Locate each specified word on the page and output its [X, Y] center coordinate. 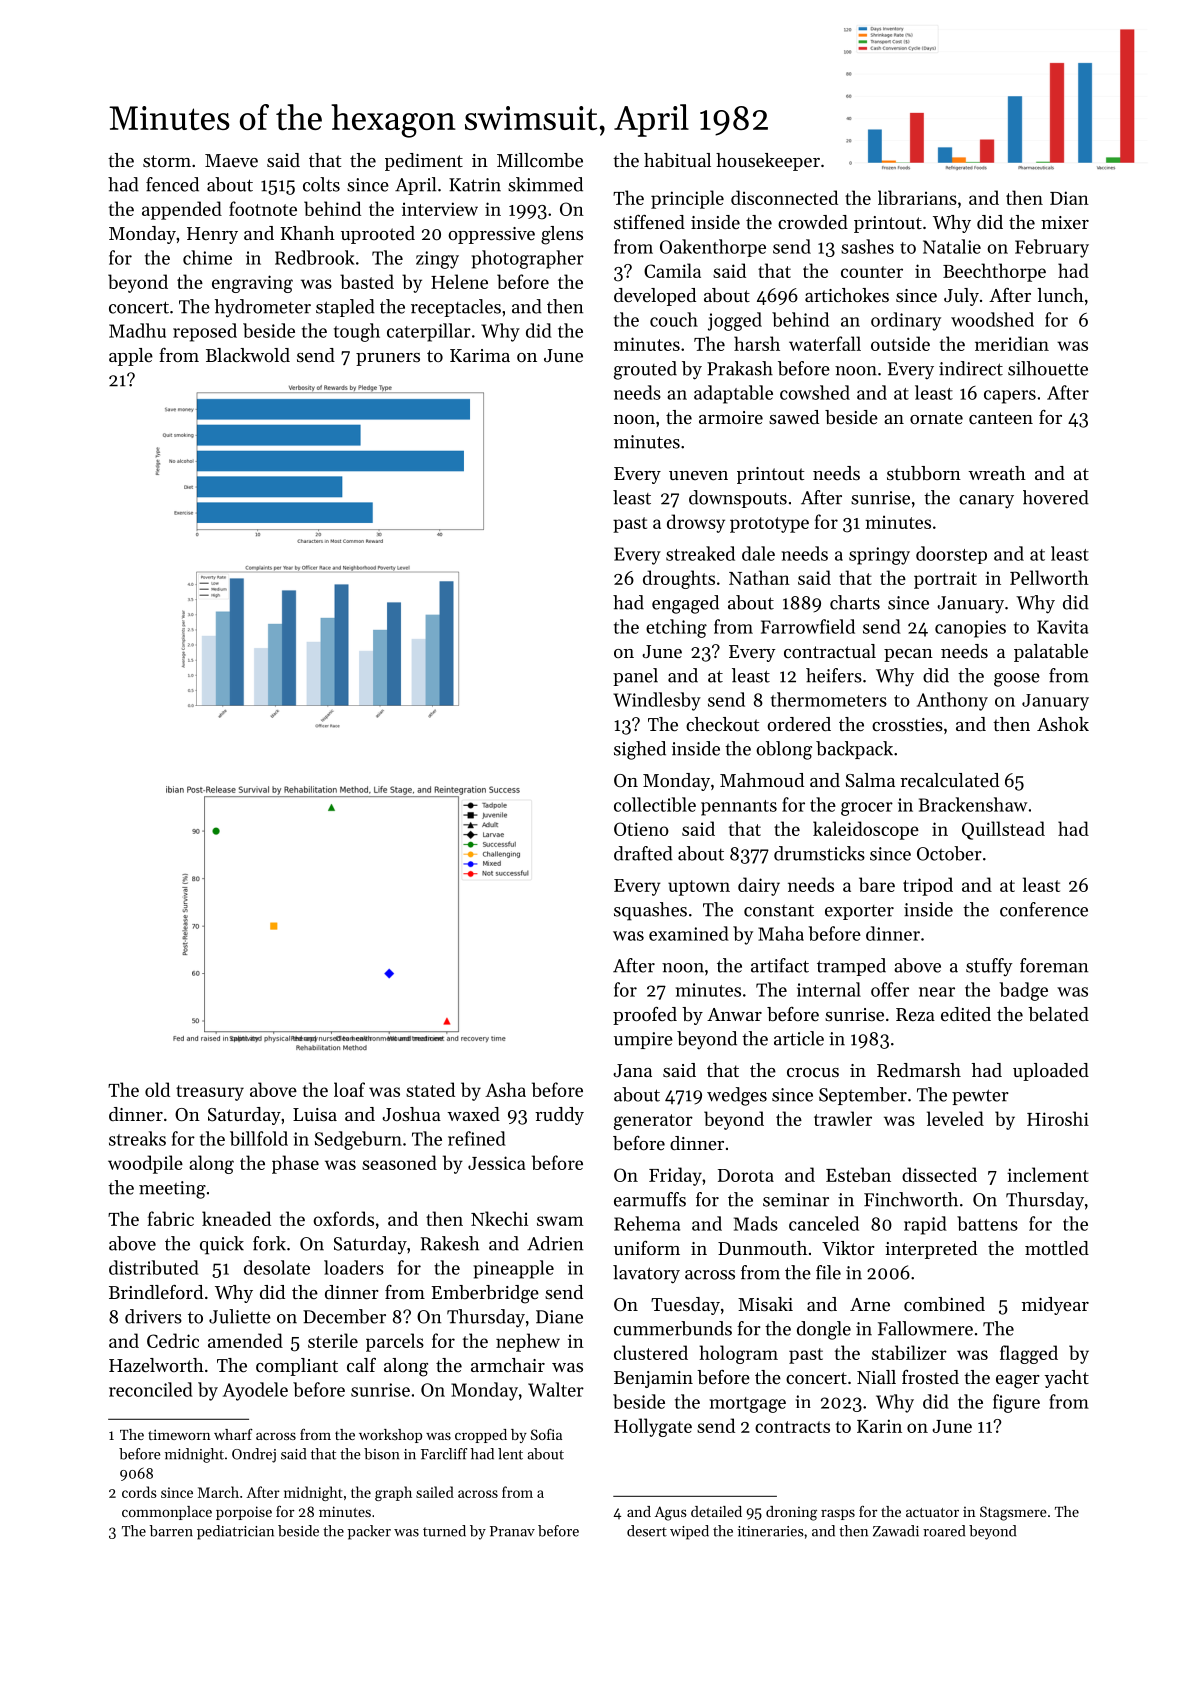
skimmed [545, 184]
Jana [632, 1070]
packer [369, 1532]
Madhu [137, 330]
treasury [210, 1093]
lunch [1060, 295]
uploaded [1051, 1072]
